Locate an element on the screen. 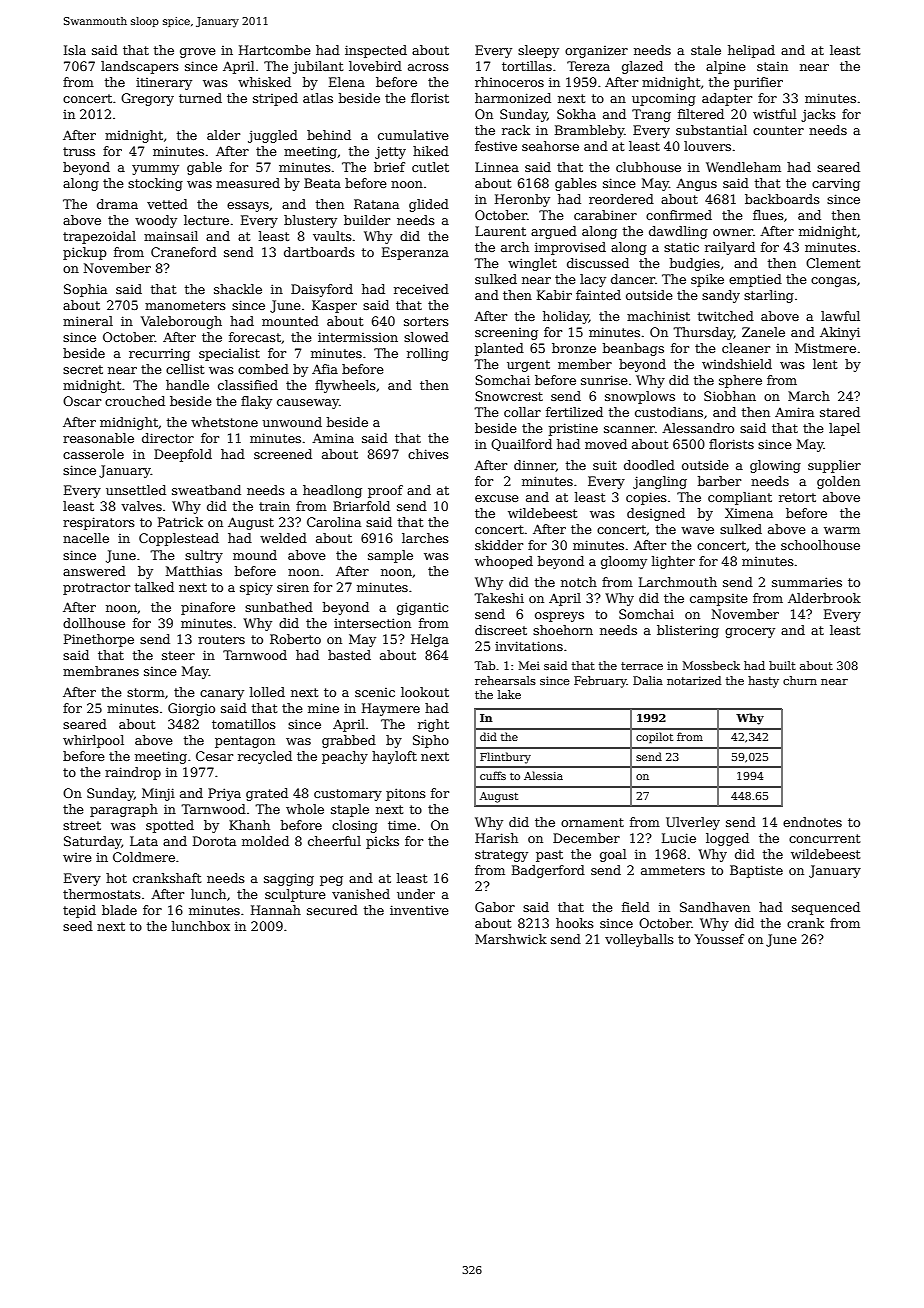 This screenshot has width=924, height=1308. copies is located at coordinates (646, 498).
